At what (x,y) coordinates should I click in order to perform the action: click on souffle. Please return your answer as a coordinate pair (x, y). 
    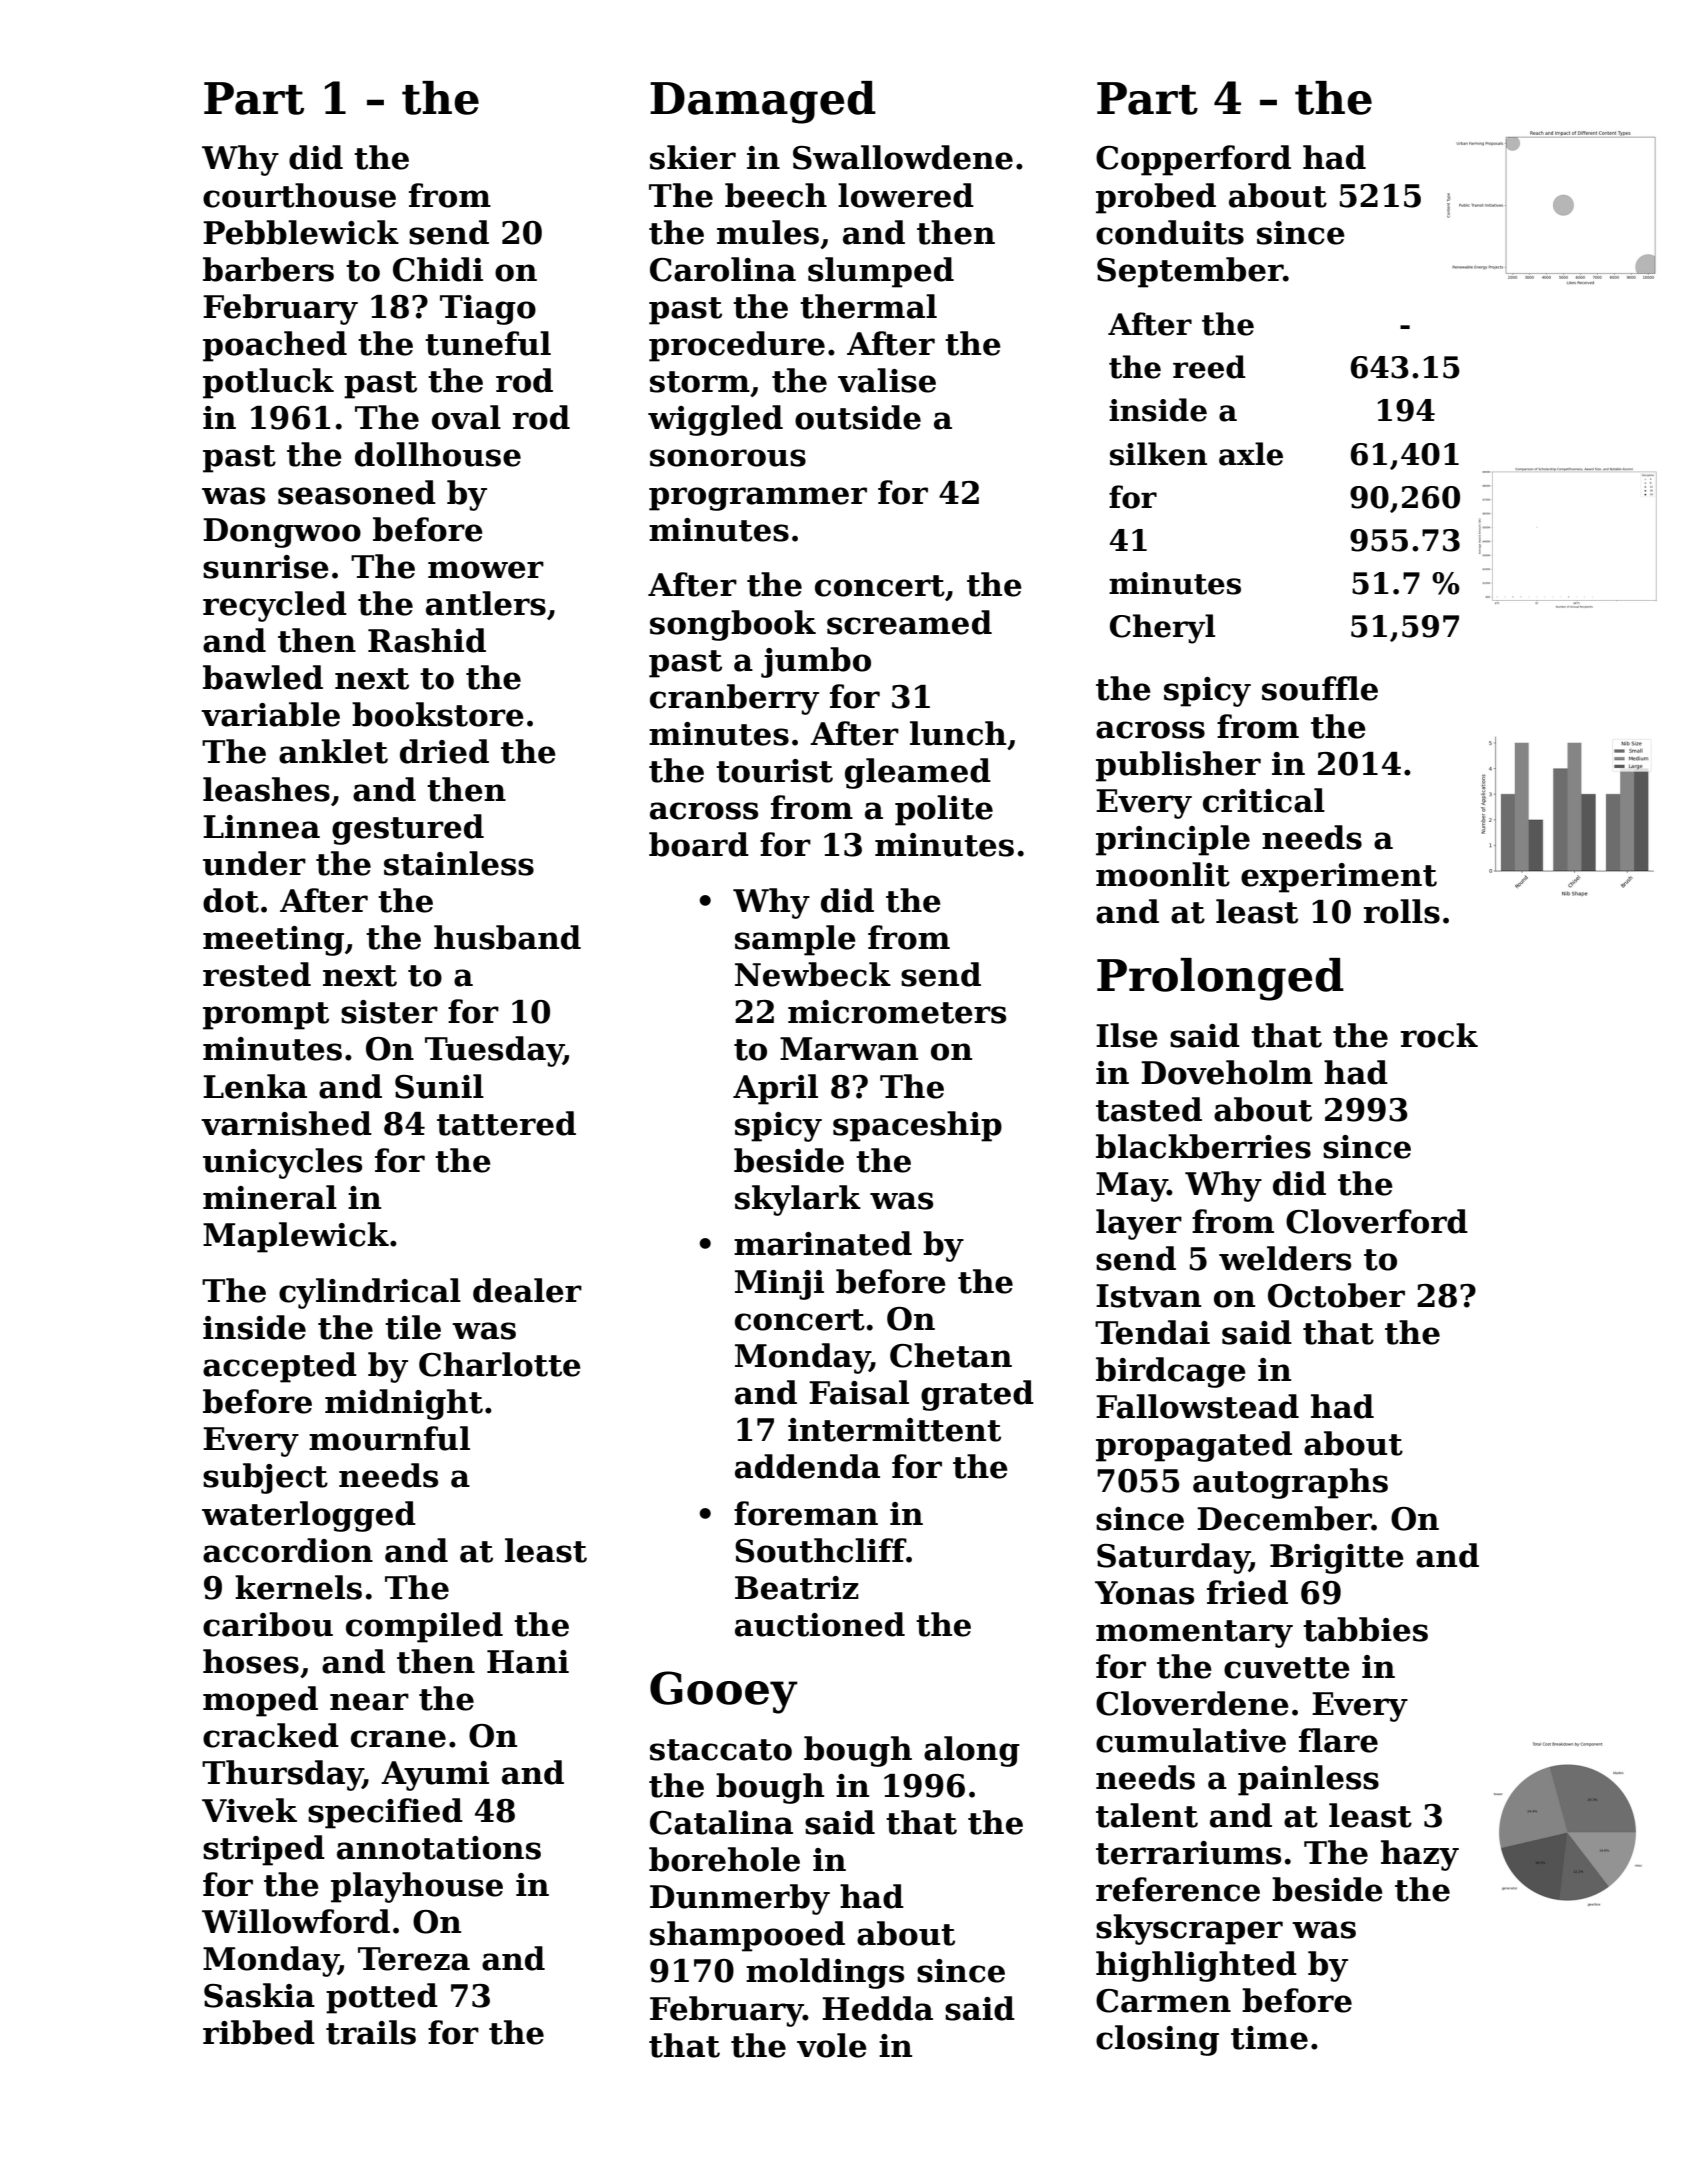
    Looking at the image, I should click on (1320, 688).
